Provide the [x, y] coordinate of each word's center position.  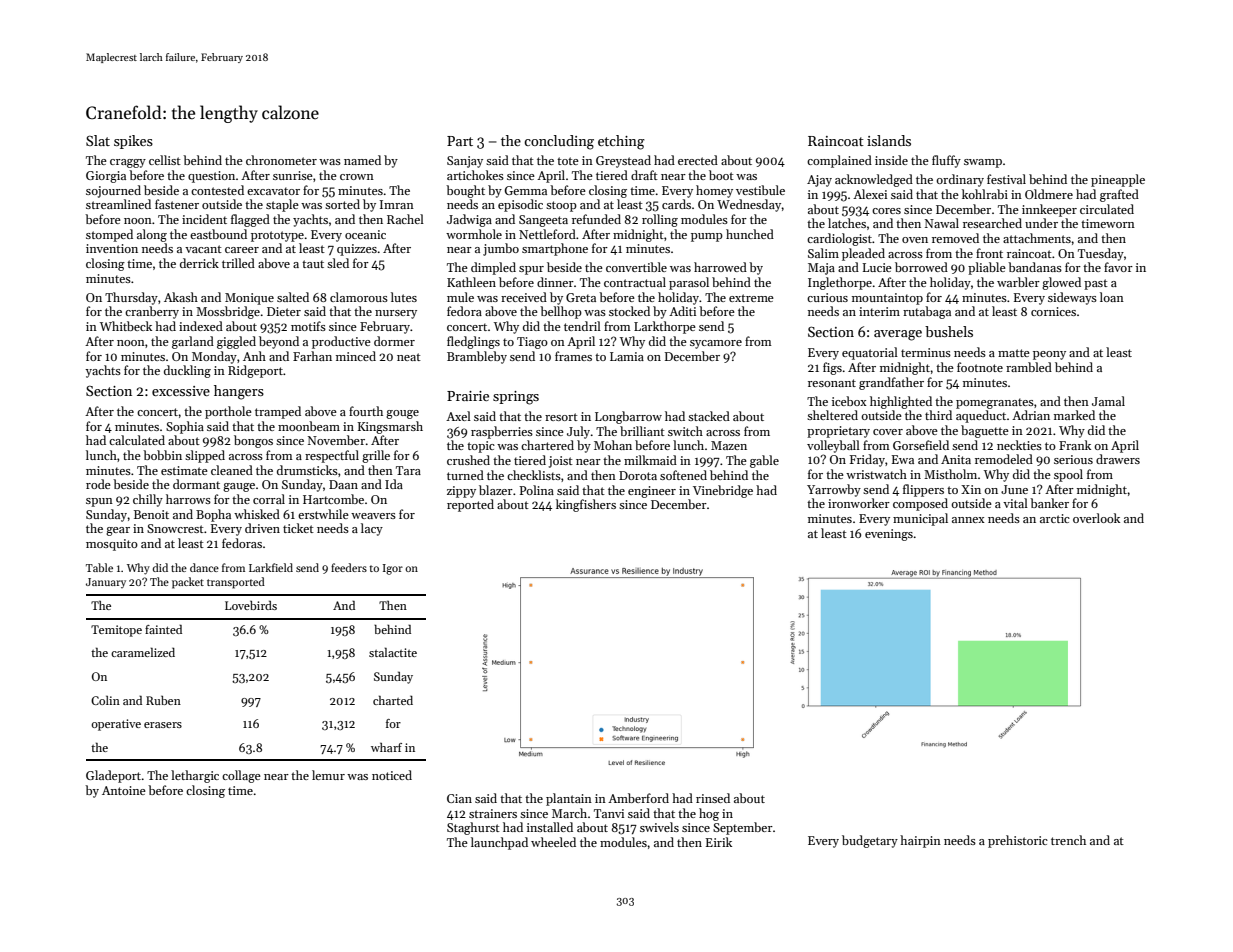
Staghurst [473, 828]
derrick [199, 263]
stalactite [393, 652]
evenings [889, 535]
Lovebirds [251, 605]
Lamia [627, 356]
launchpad [499, 843]
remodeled [1004, 459]
